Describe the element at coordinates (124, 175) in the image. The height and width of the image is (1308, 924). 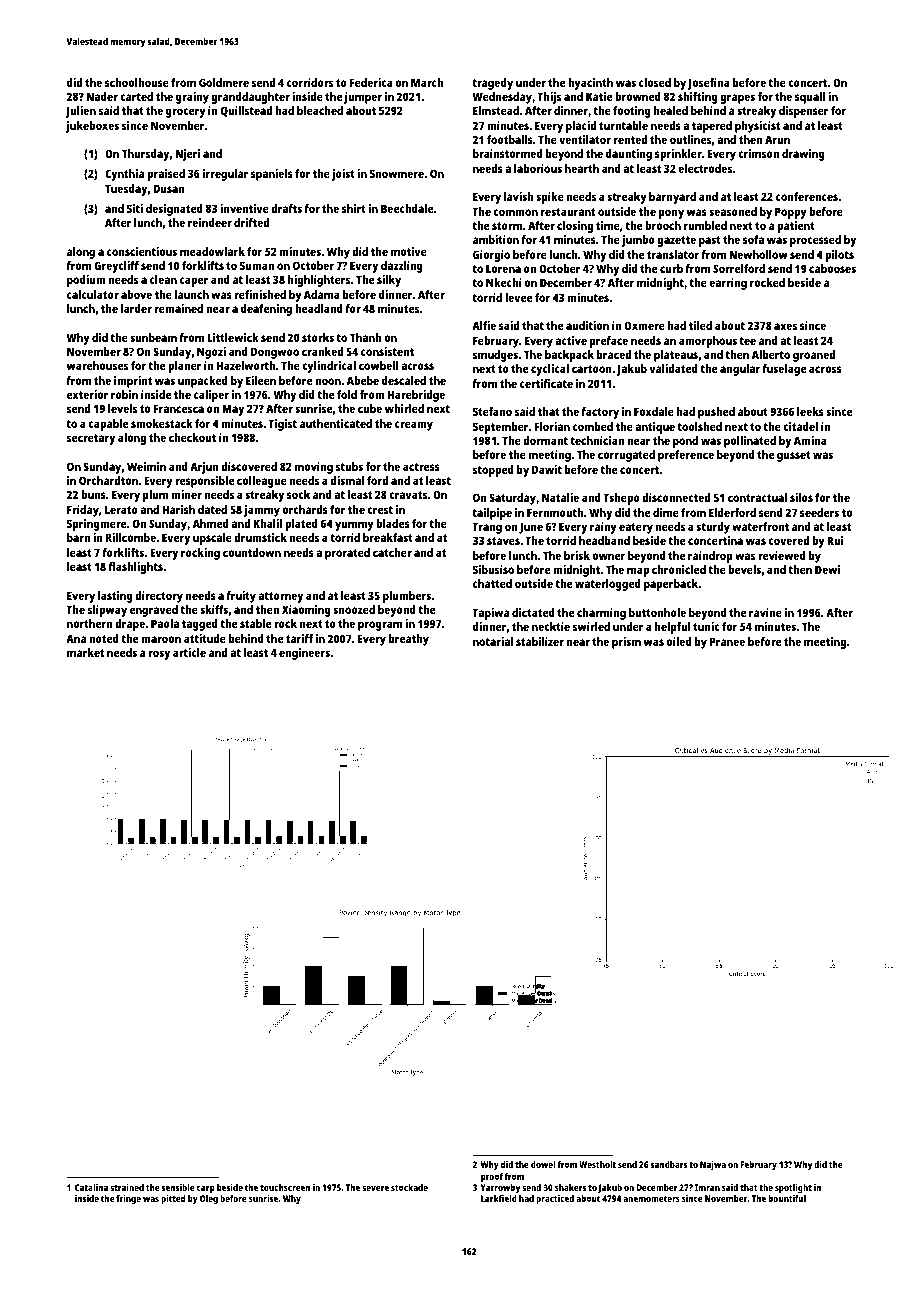
I see `Cynthia` at that location.
